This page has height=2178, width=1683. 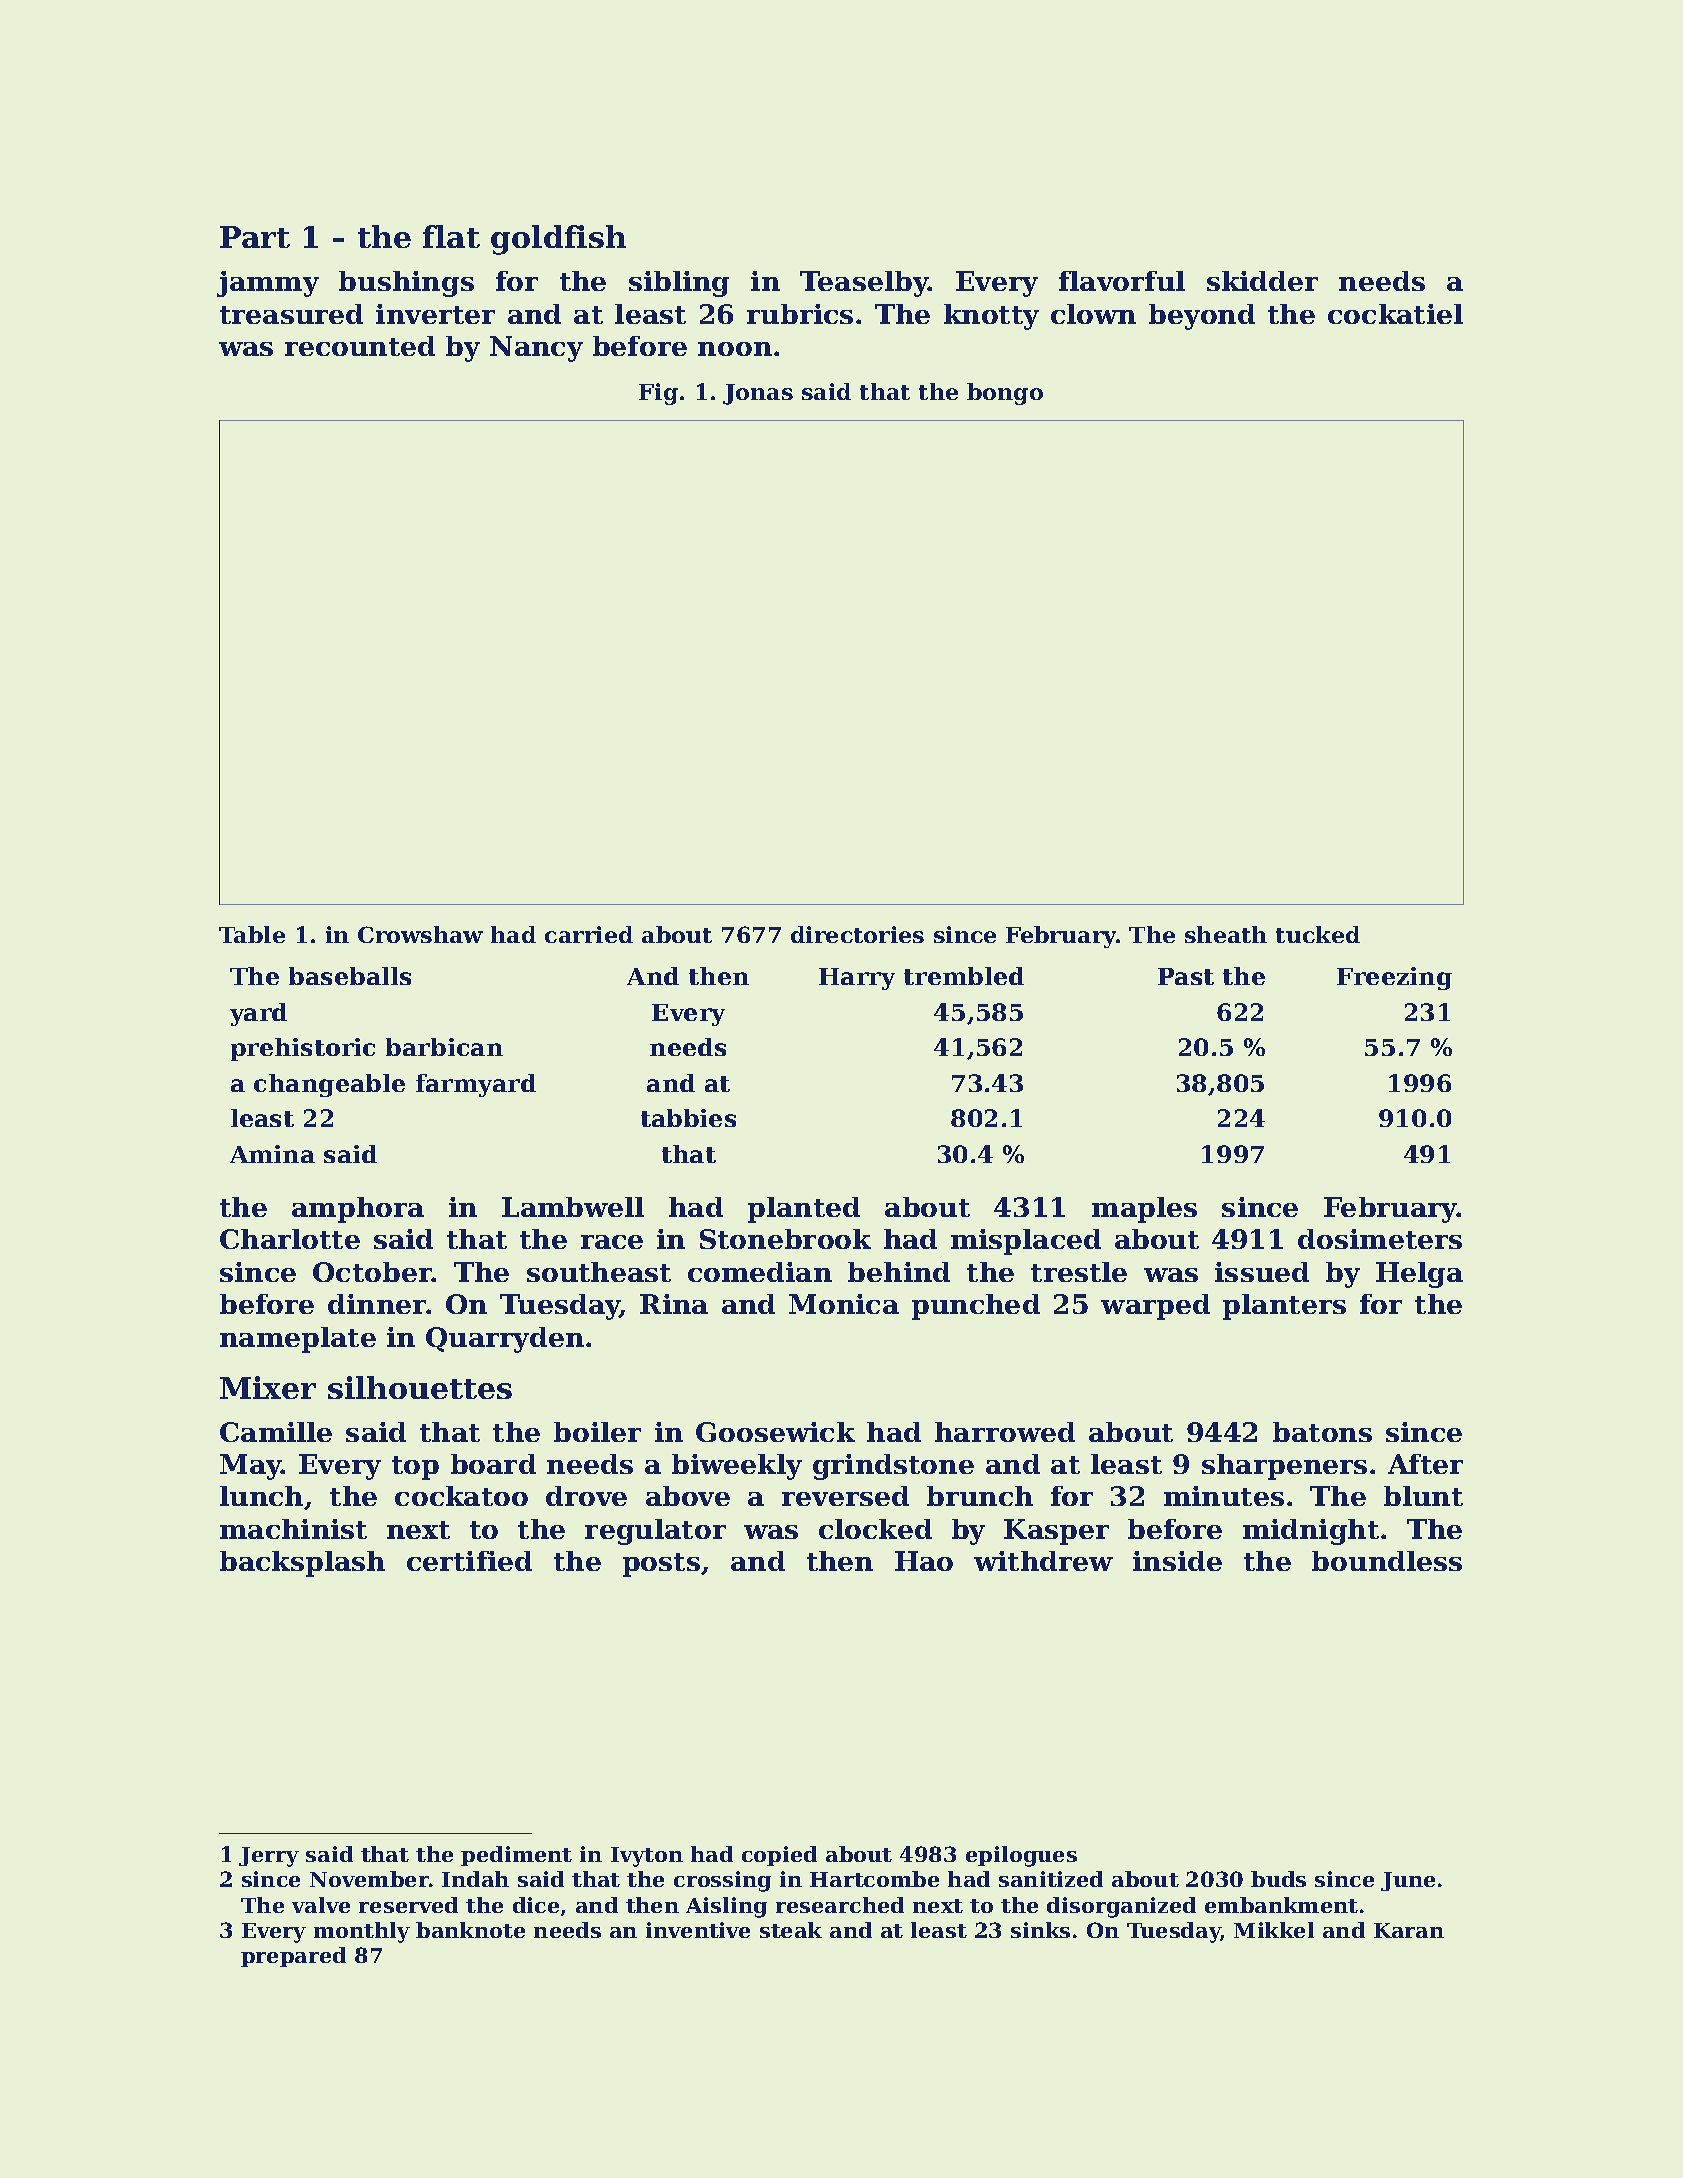 What do you see at coordinates (589, 934) in the page?
I see `carried` at bounding box center [589, 934].
